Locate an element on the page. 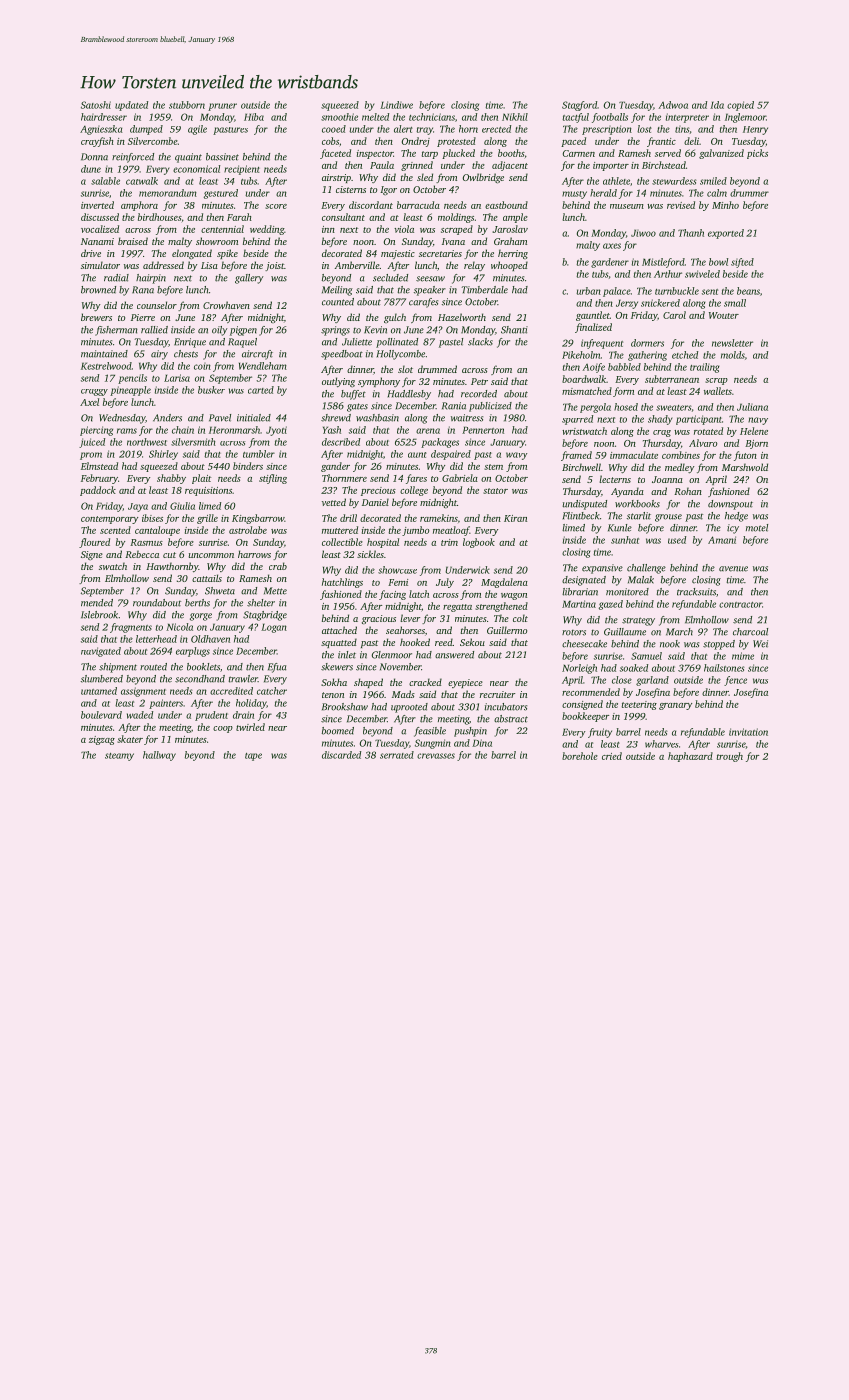 Image resolution: width=849 pixels, height=1400 pixels. cattails is located at coordinates (207, 578).
